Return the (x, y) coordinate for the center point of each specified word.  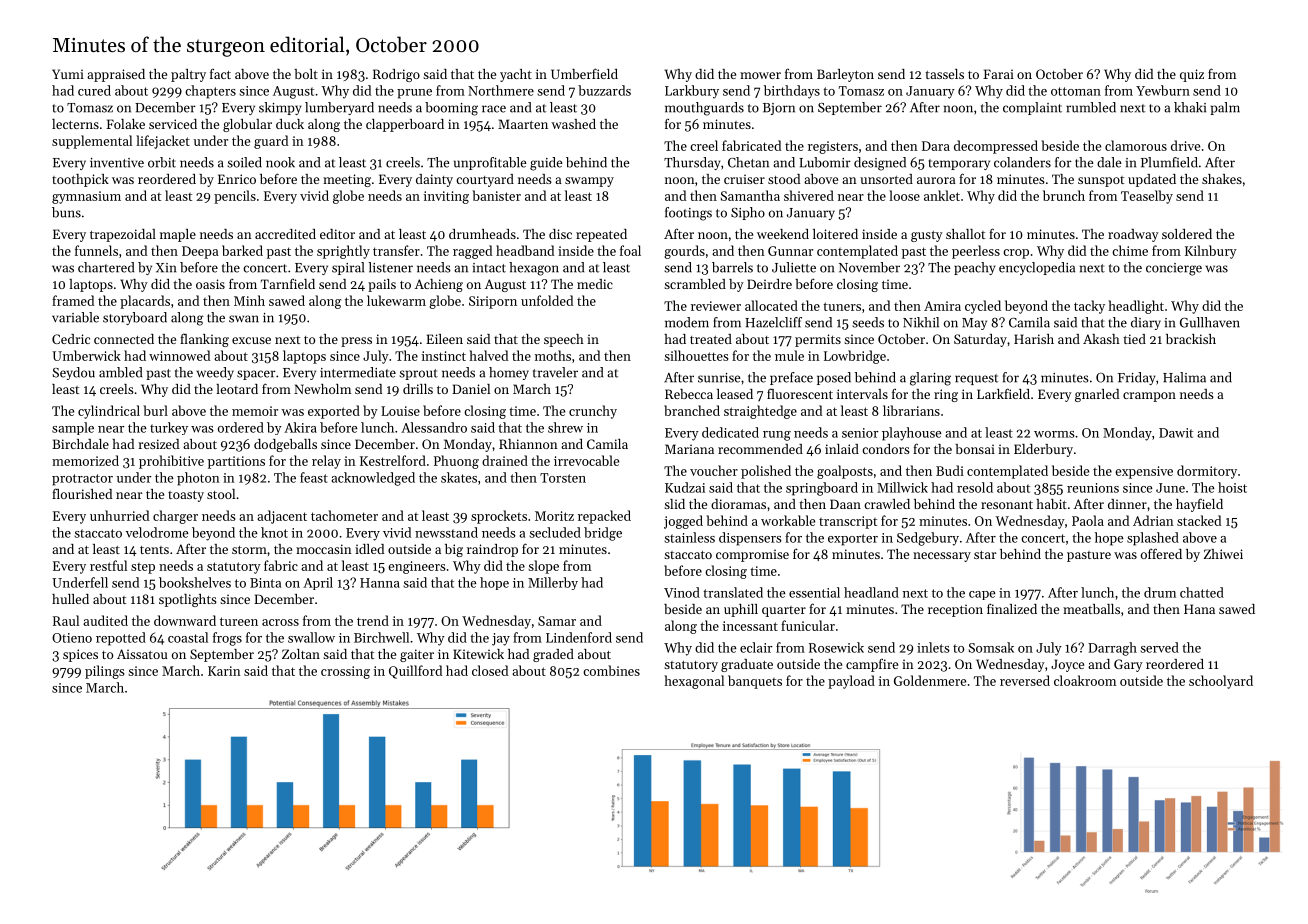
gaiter (417, 655)
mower (760, 75)
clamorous (1136, 145)
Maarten (523, 124)
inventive (117, 163)
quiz (1192, 75)
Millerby (553, 583)
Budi (950, 470)
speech (564, 340)
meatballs (1091, 609)
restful (108, 565)
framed (73, 300)
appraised (116, 75)
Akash (1101, 339)
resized (158, 444)
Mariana (689, 449)
